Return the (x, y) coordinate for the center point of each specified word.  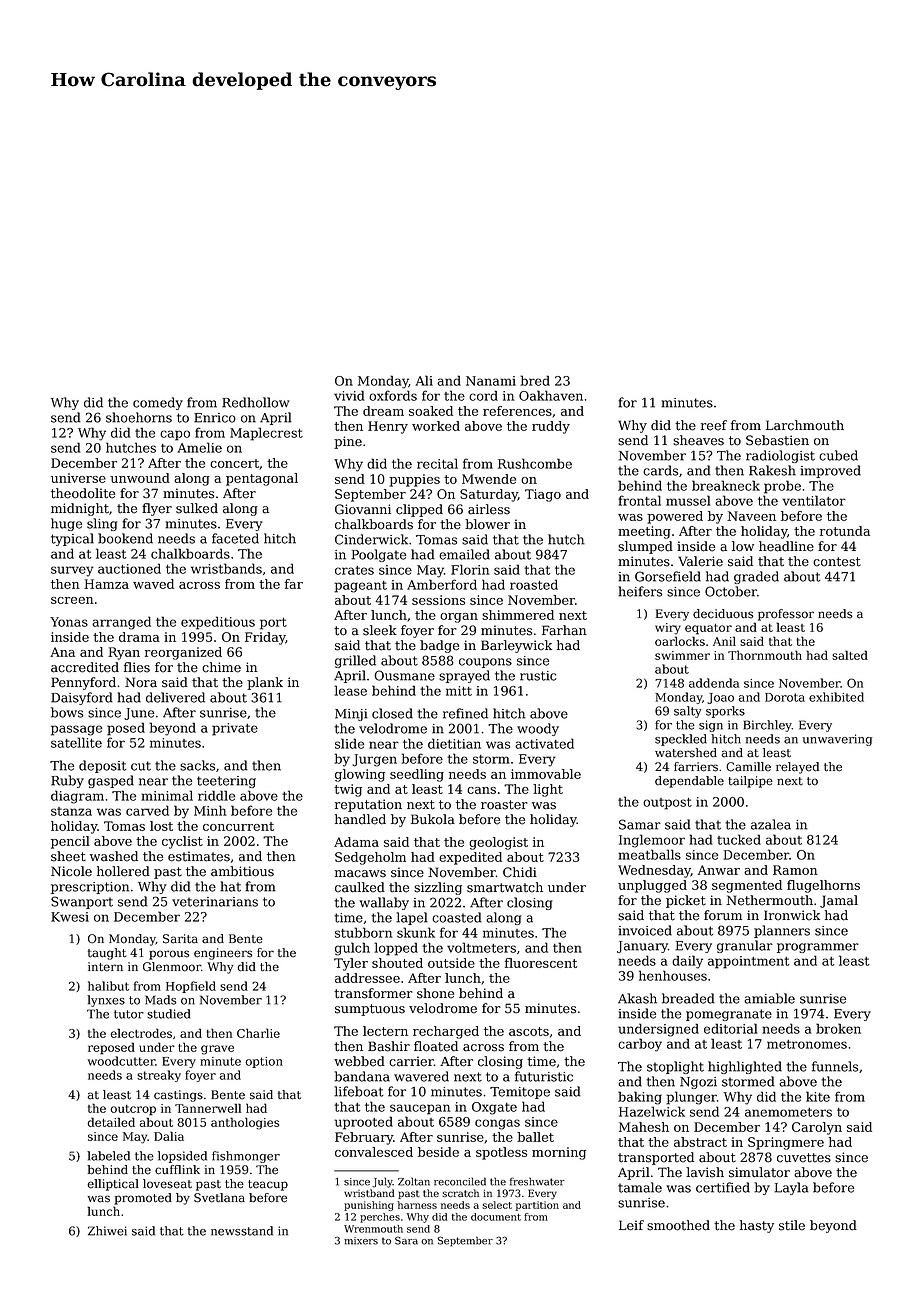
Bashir (389, 1046)
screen (72, 600)
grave (217, 1050)
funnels (835, 1066)
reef (714, 425)
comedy (158, 403)
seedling (417, 775)
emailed (464, 554)
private (235, 729)
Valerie (700, 561)
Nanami (491, 381)
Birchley (768, 726)
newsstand (242, 1231)
